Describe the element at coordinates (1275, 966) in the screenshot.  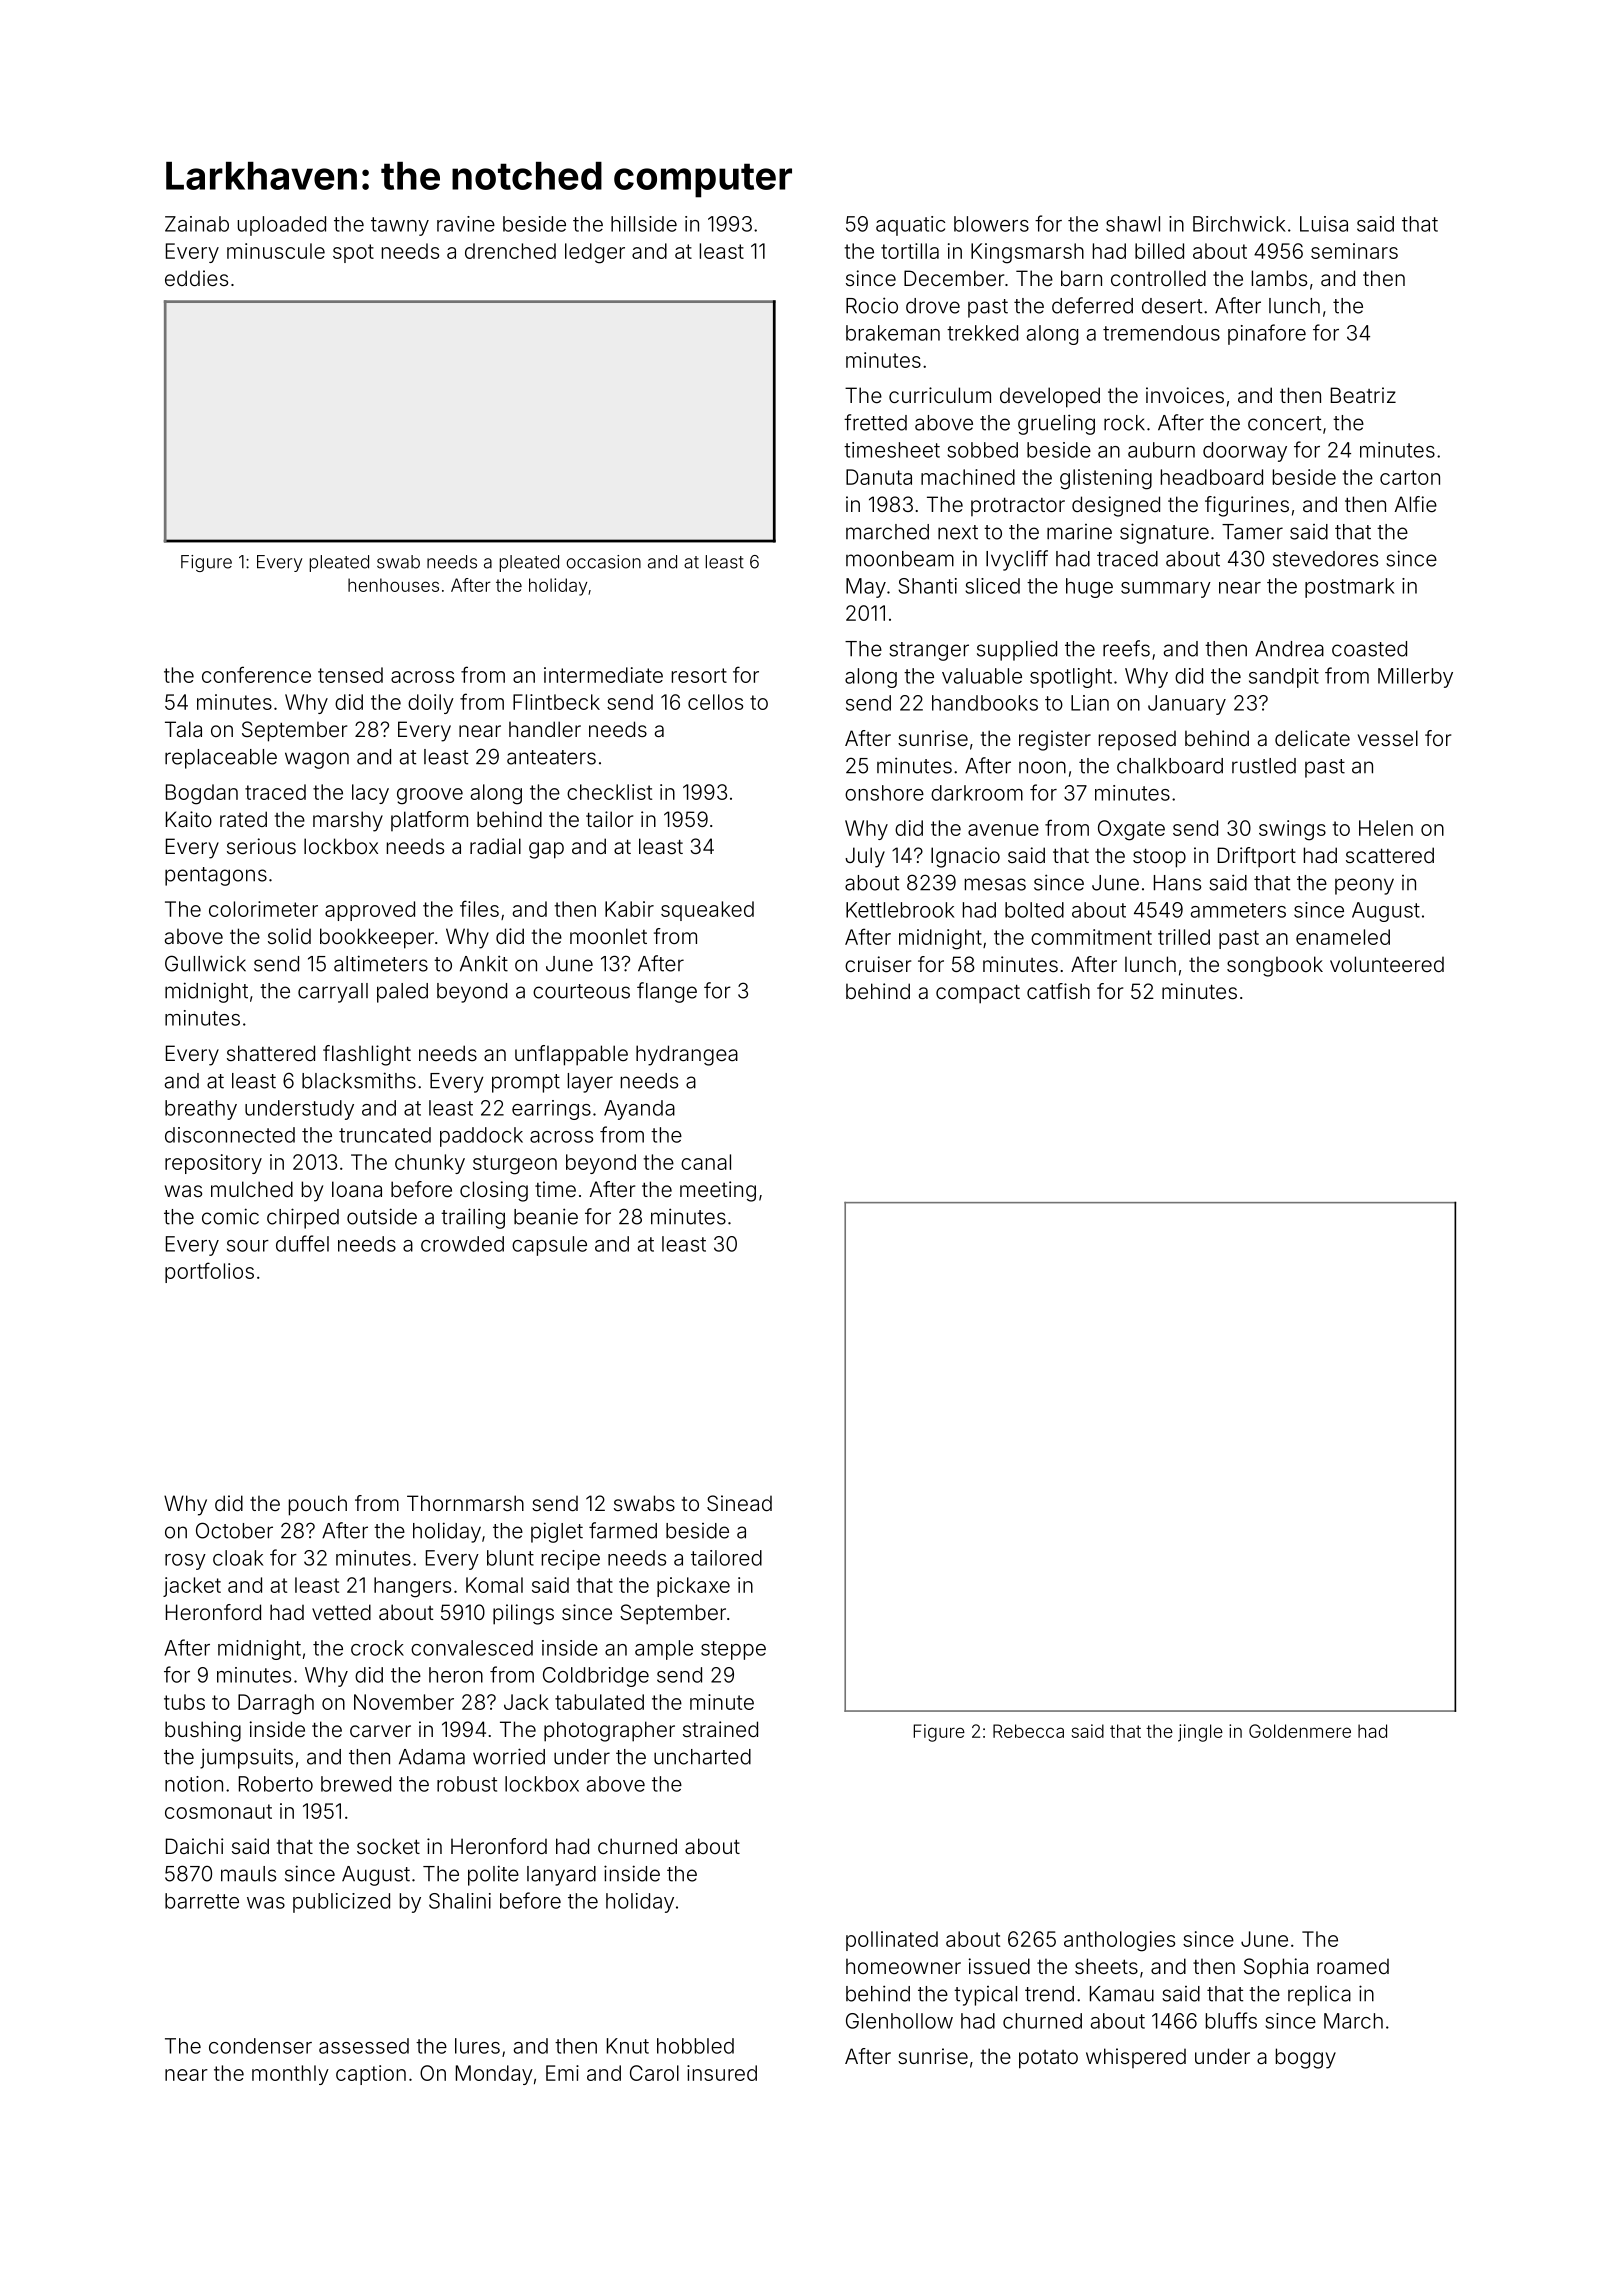
I see `songbook` at that location.
